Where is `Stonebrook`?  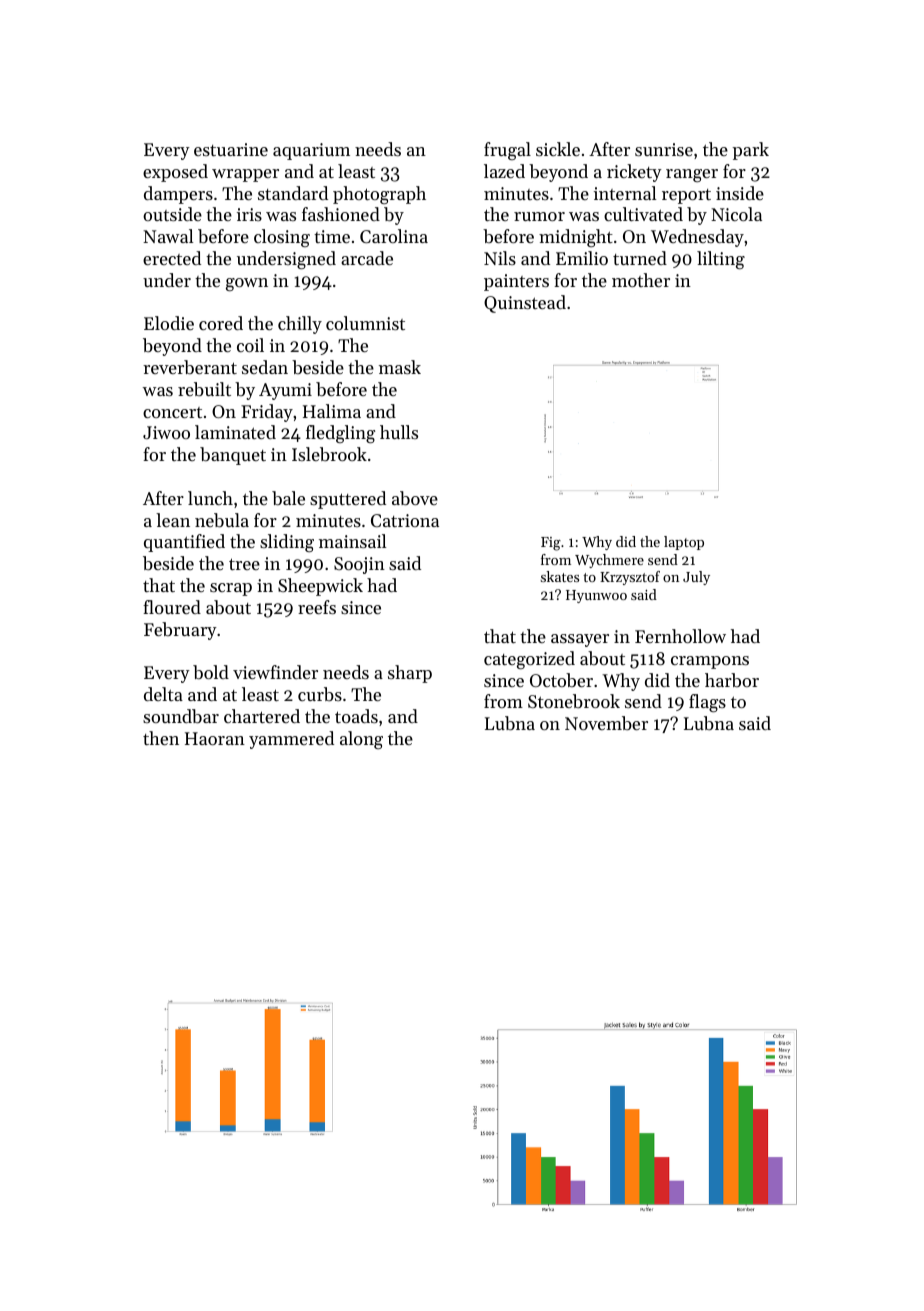
Stonebrook is located at coordinates (574, 701).
